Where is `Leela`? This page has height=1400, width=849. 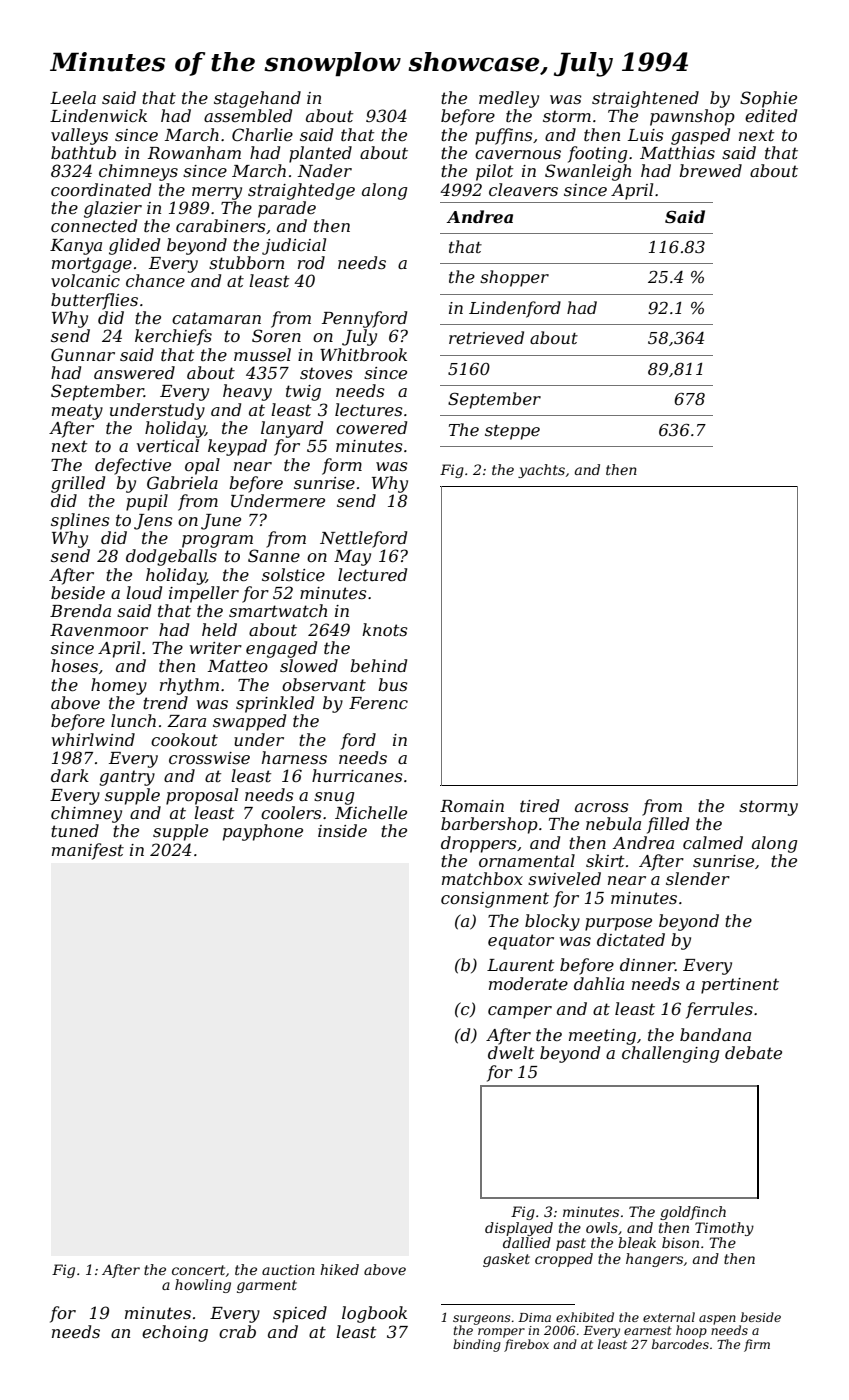 Leela is located at coordinates (73, 97).
